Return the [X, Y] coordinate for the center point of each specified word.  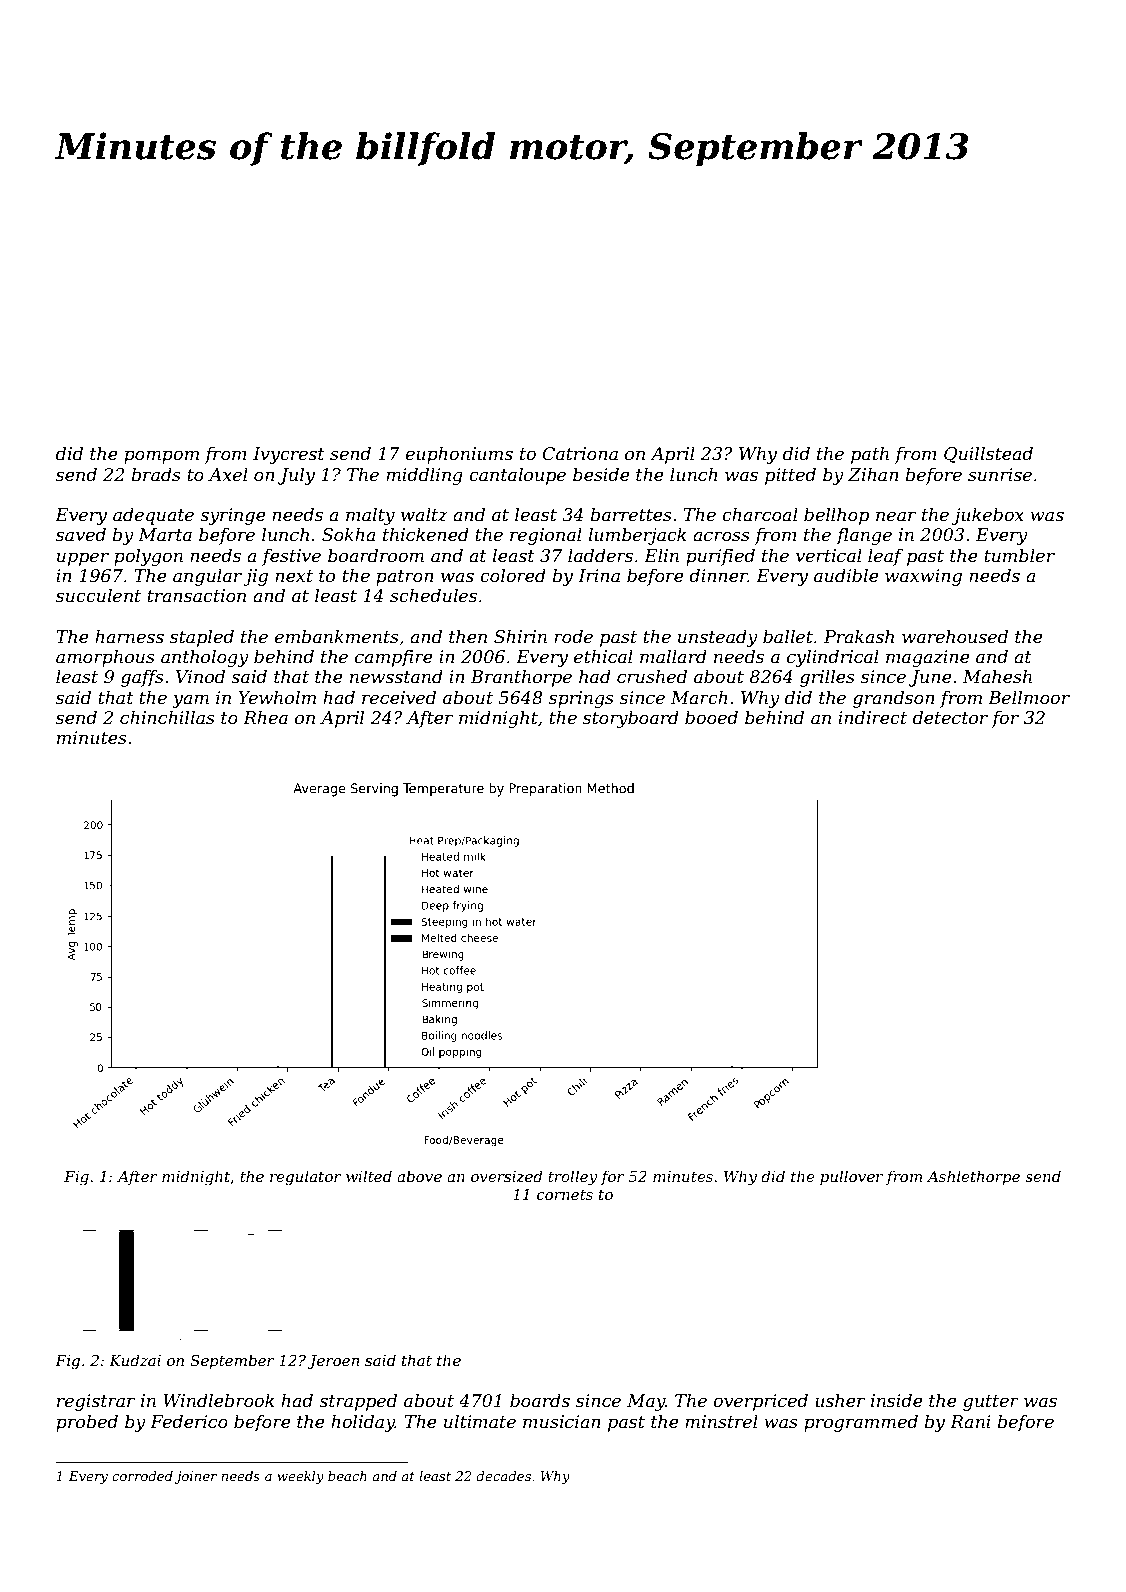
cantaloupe [517, 476]
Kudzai [135, 1360]
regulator [305, 1178]
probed [87, 1423]
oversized [507, 1176]
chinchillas [167, 717]
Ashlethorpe [973, 1177]
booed [711, 717]
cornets [565, 1195]
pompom [161, 457]
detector [950, 717]
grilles [827, 678]
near [896, 516]
